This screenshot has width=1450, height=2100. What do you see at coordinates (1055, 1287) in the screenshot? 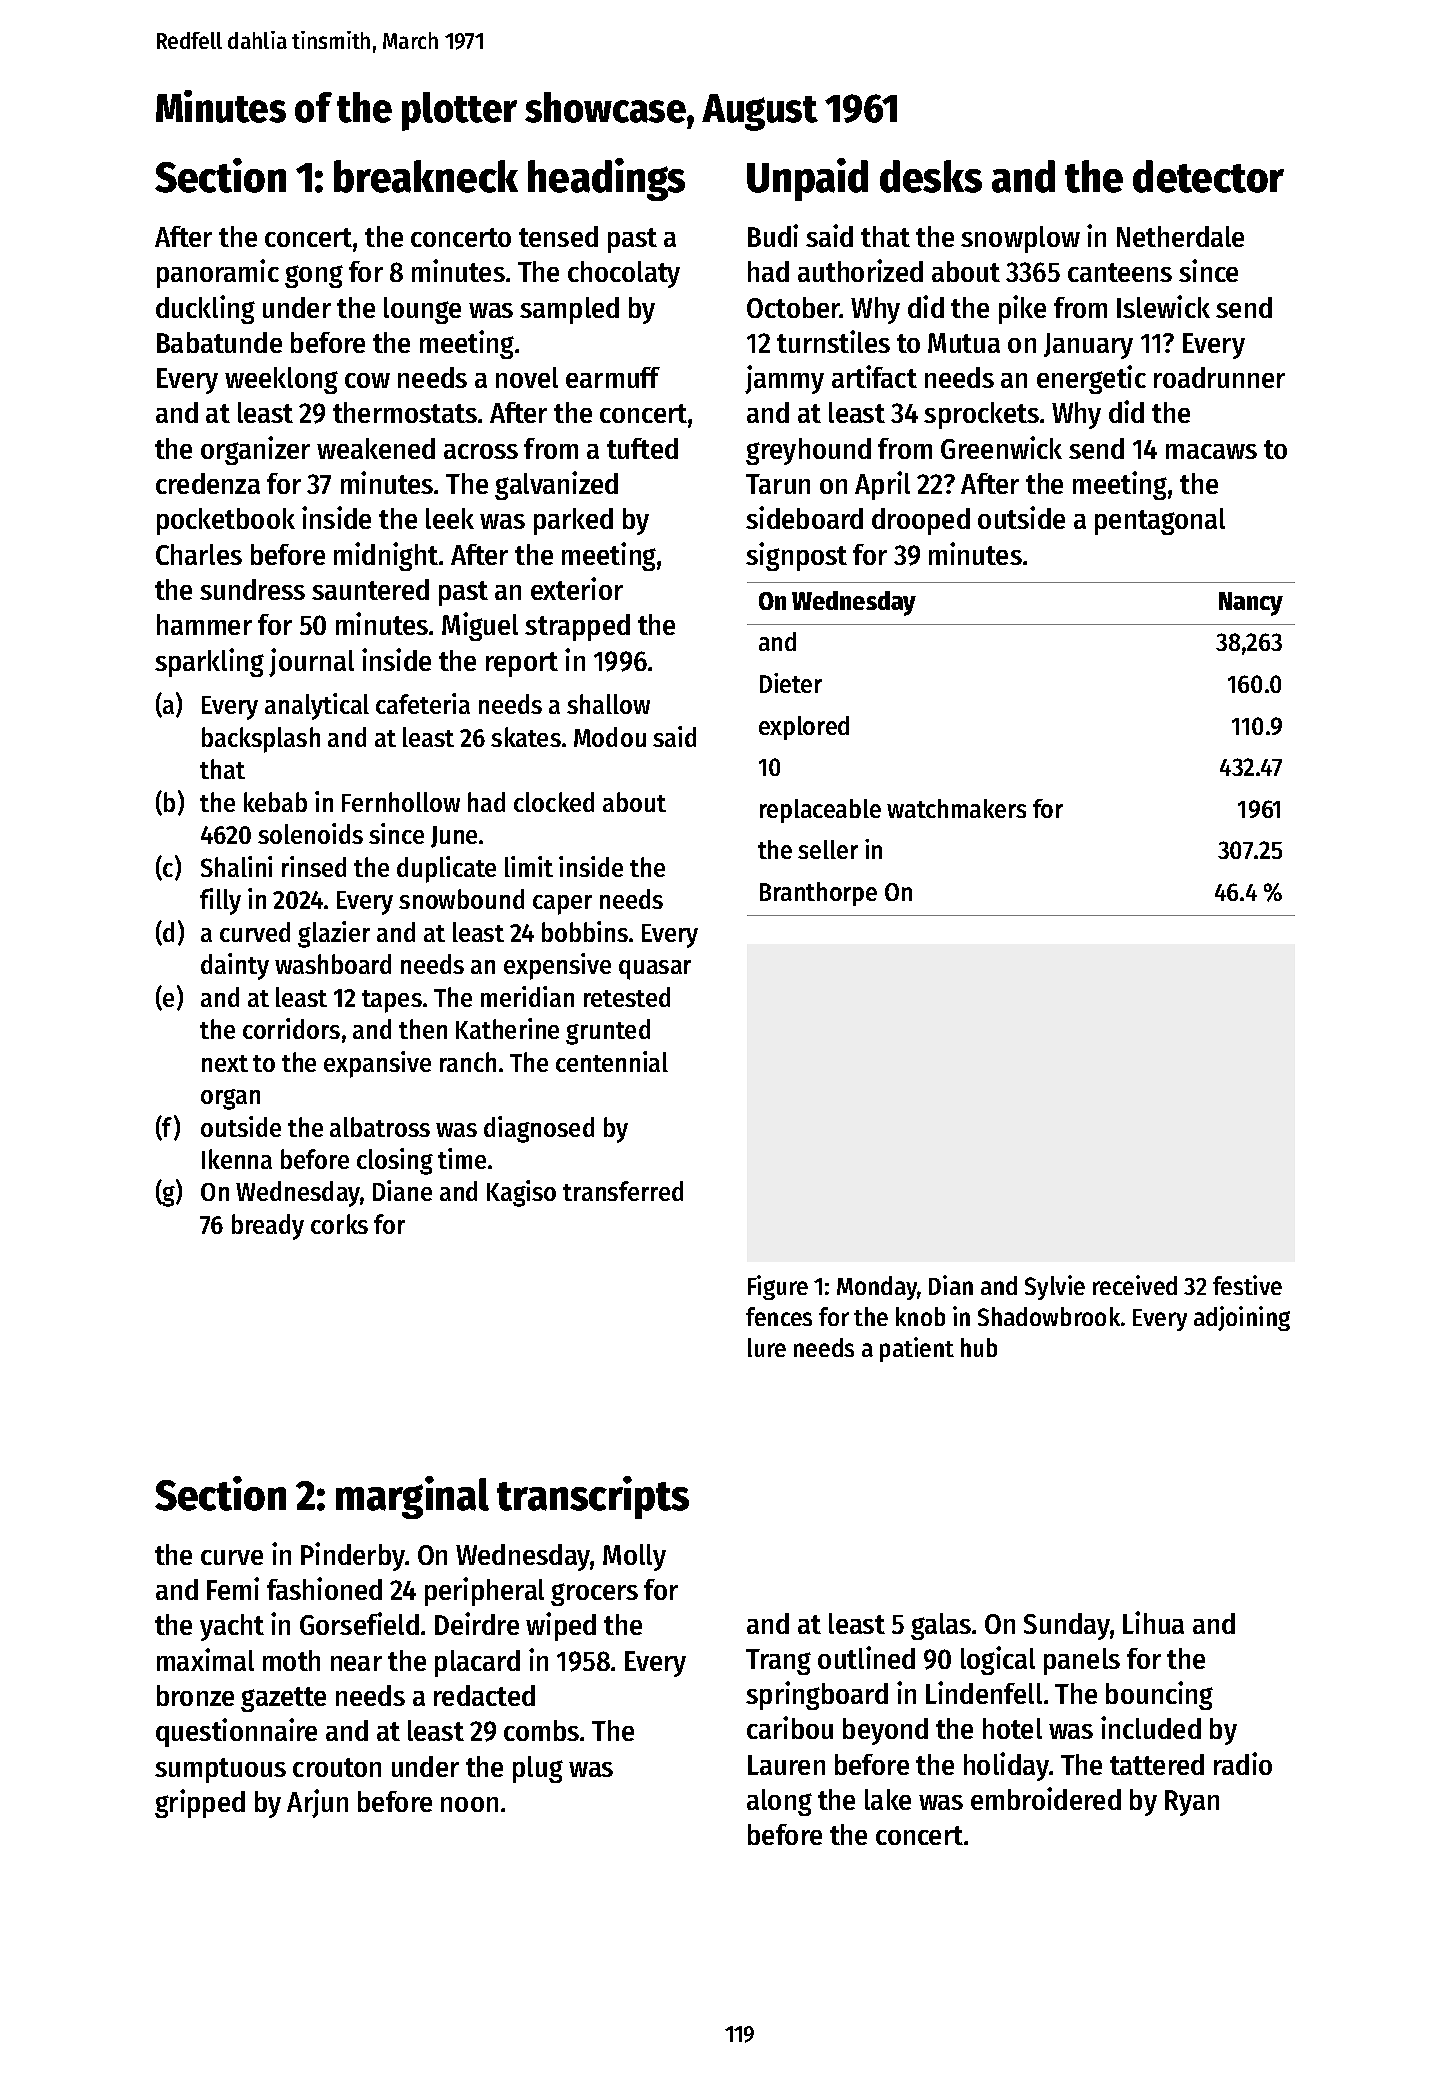
I see `Sylvie` at bounding box center [1055, 1287].
